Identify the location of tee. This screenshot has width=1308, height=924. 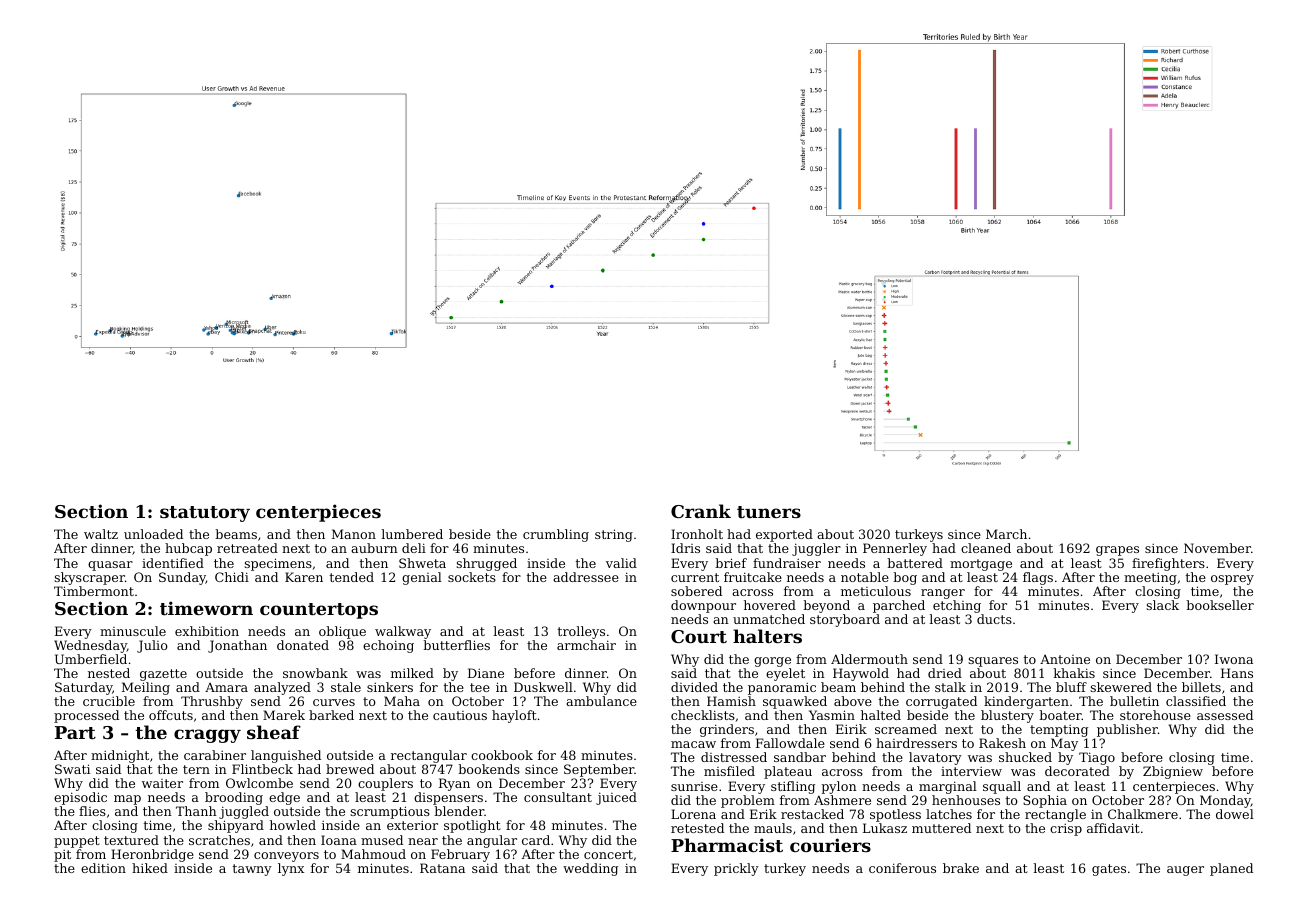
(480, 687).
